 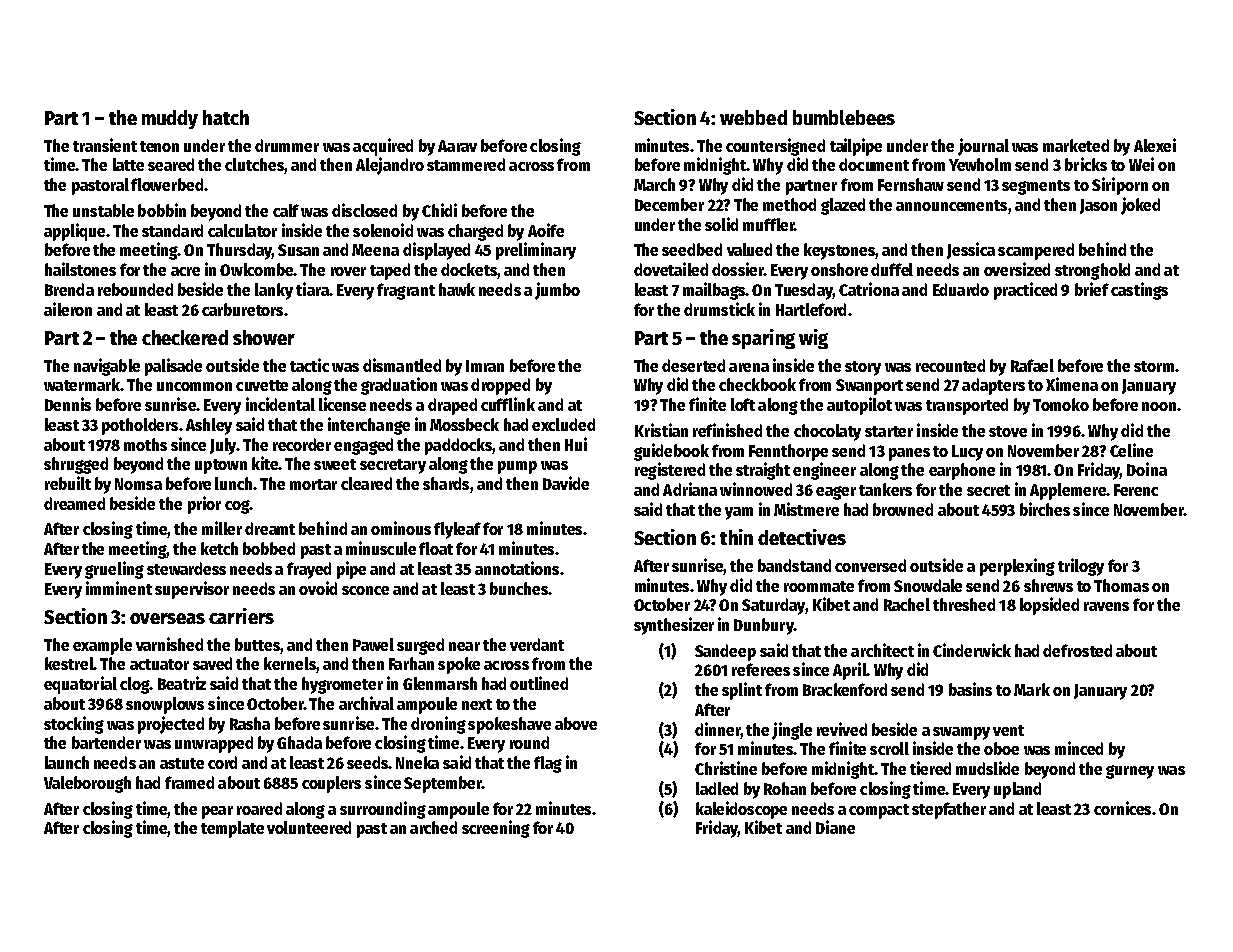 What do you see at coordinates (692, 249) in the document?
I see `seedbed` at bounding box center [692, 249].
